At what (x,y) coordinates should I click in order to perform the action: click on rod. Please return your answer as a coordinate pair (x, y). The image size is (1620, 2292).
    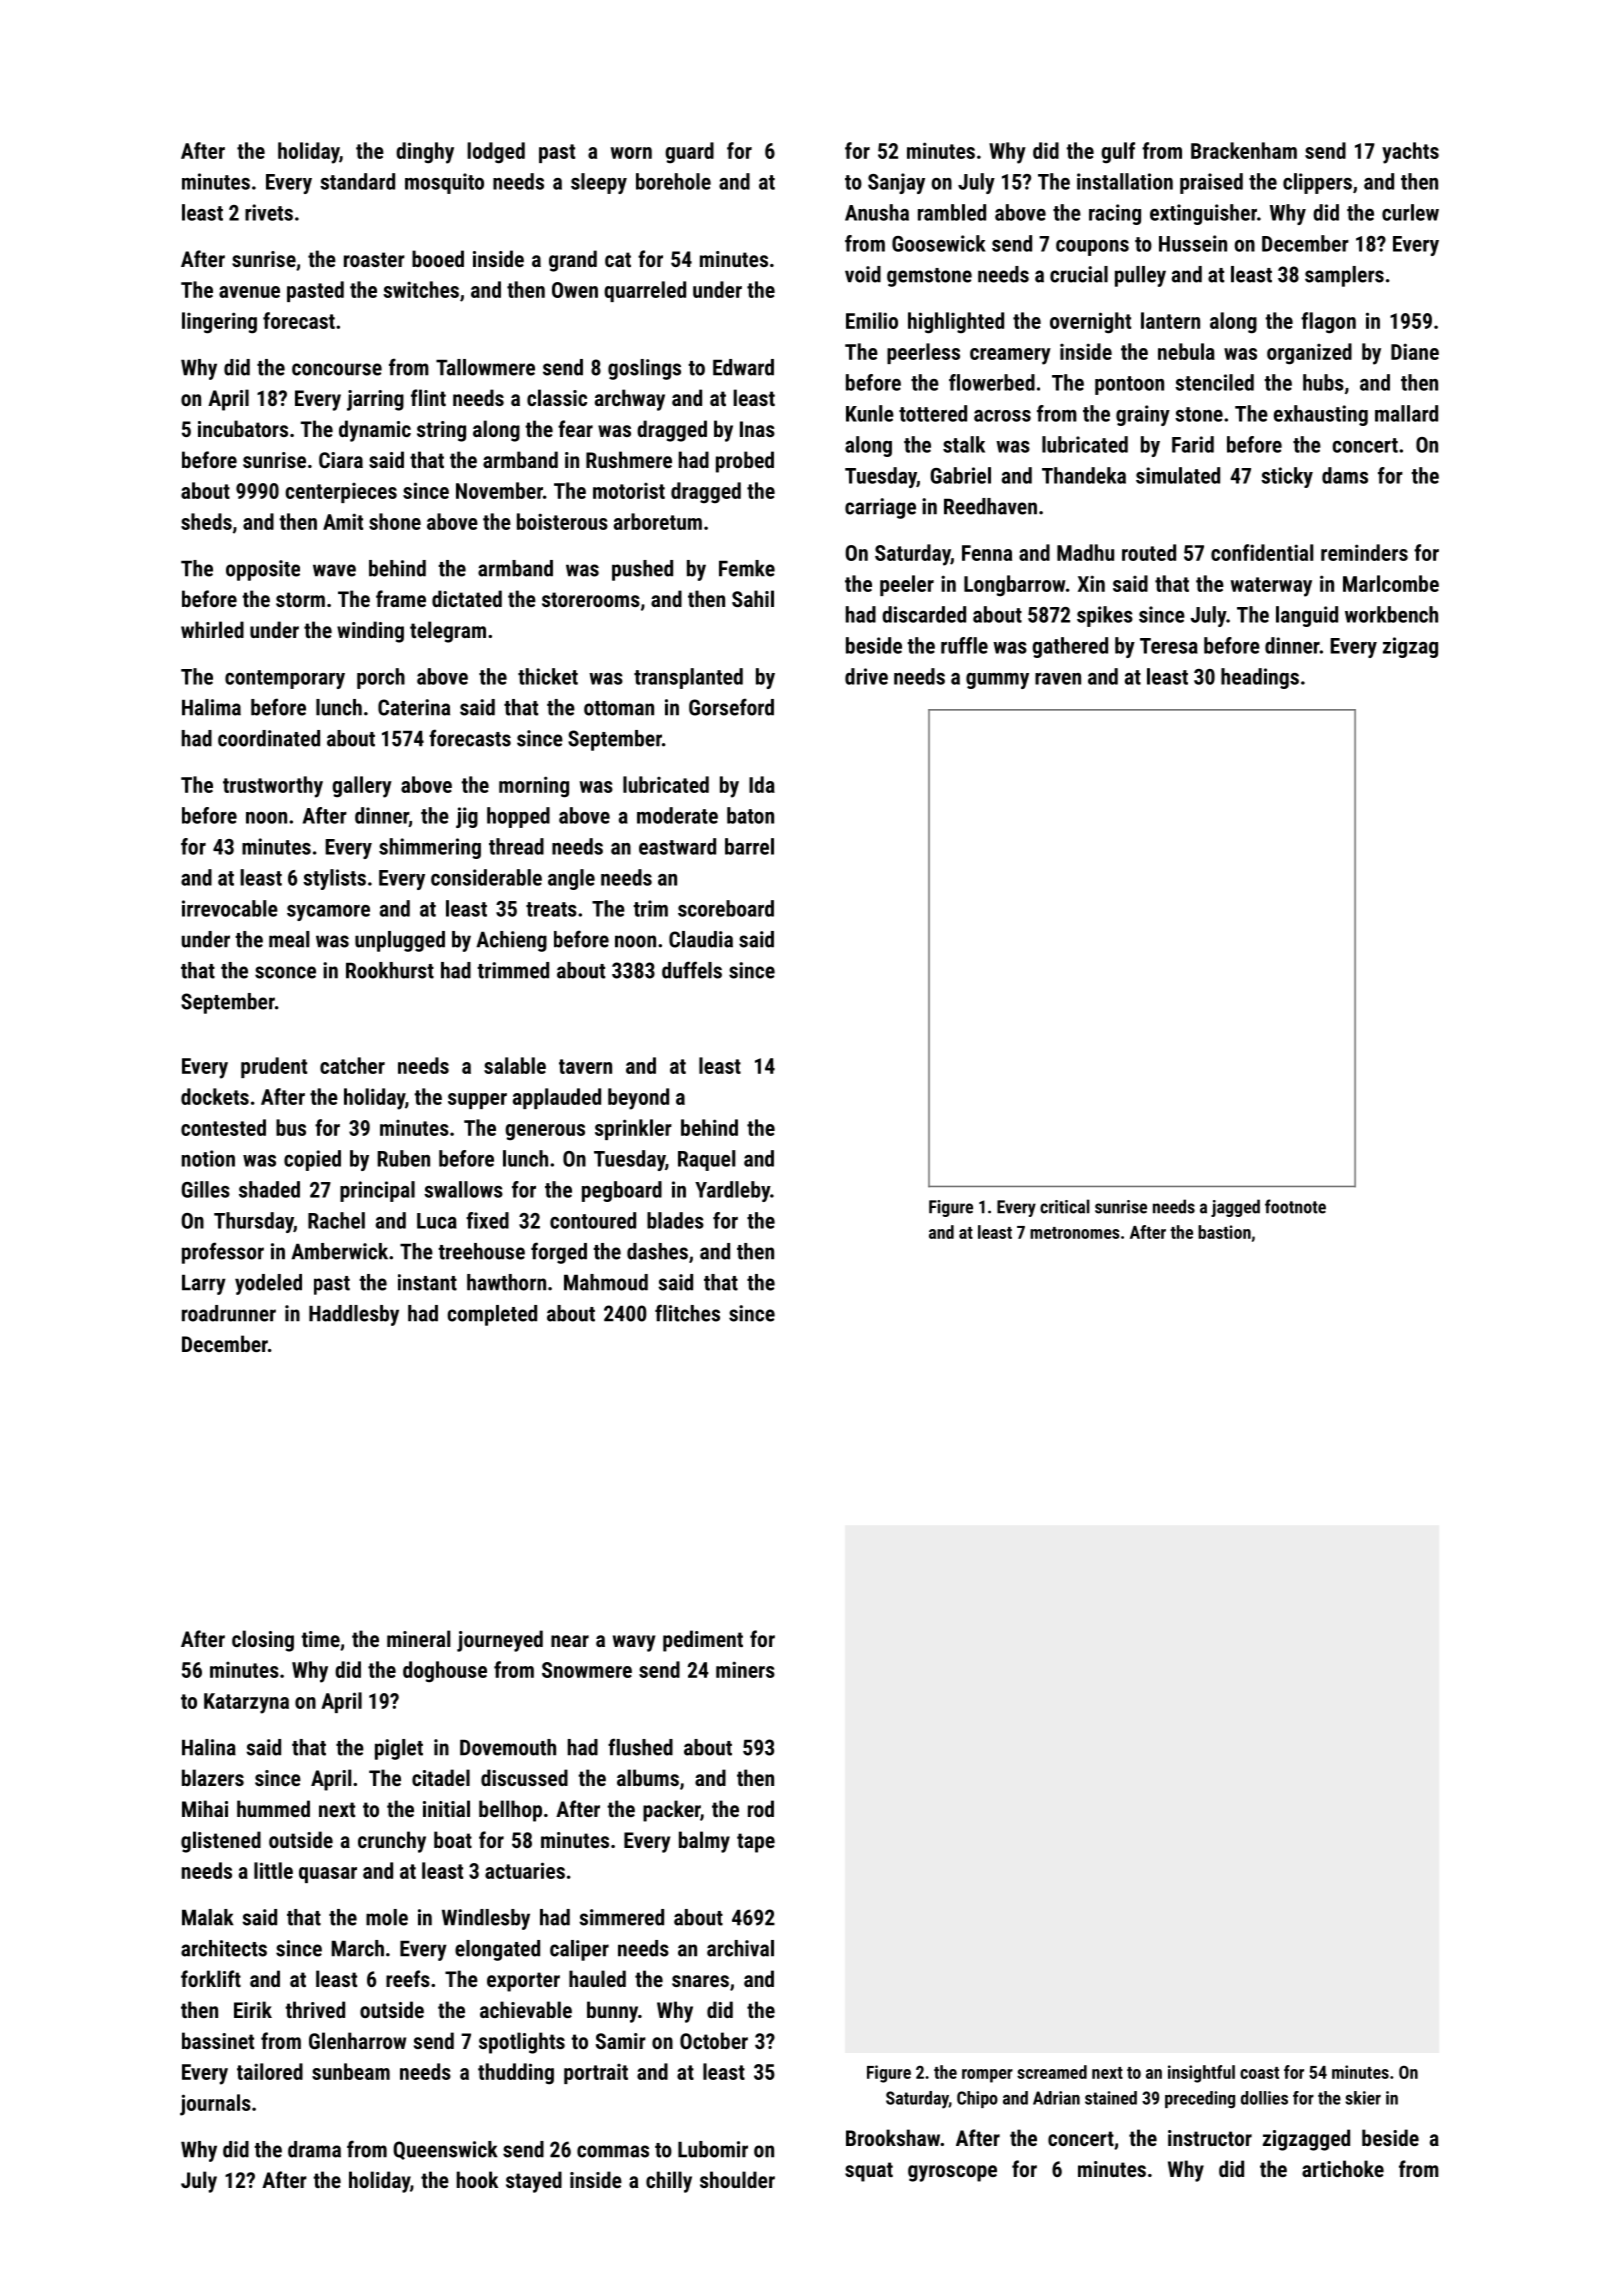
    Looking at the image, I should click on (761, 1808).
